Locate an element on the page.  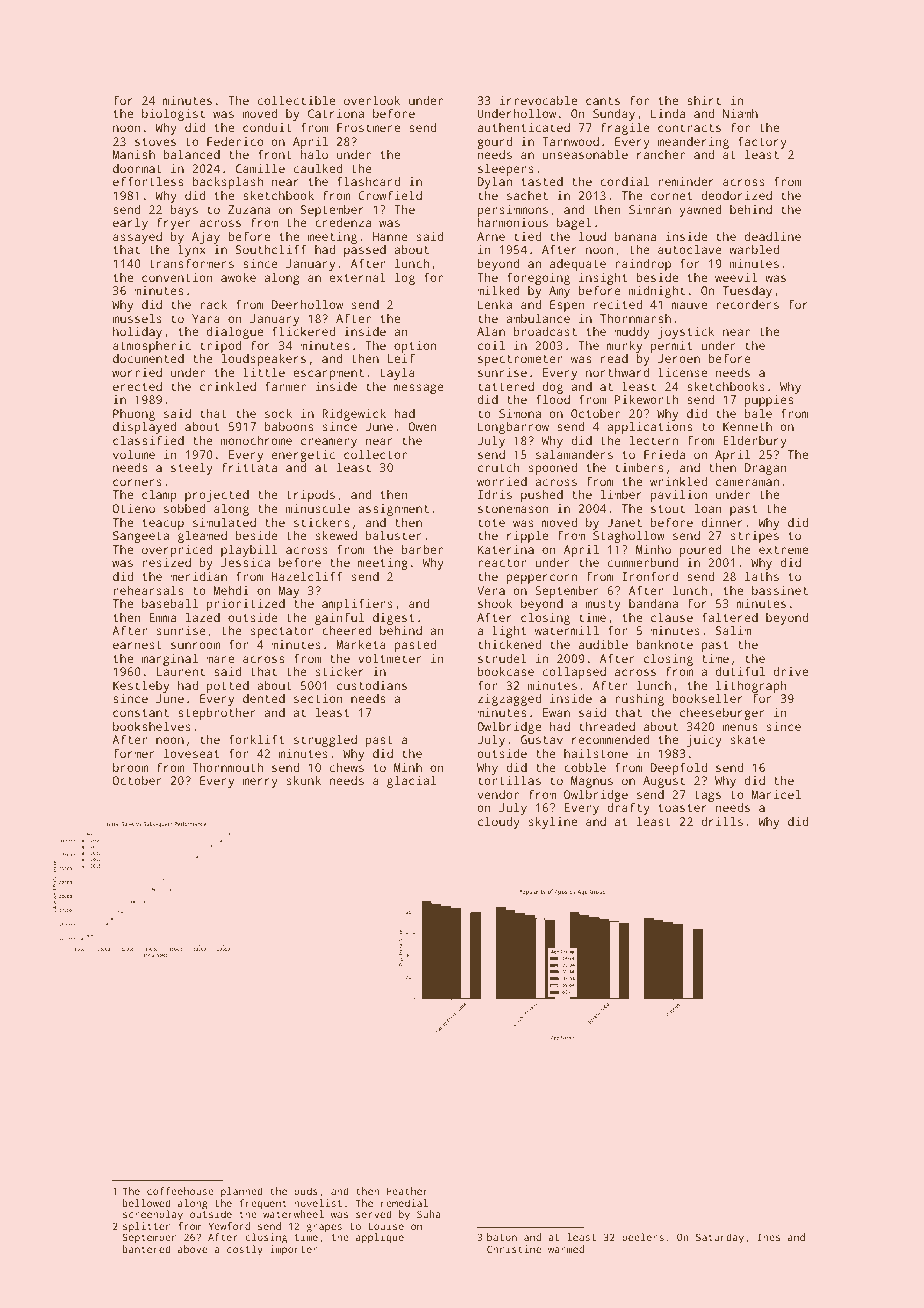
peppercorn is located at coordinates (541, 579).
